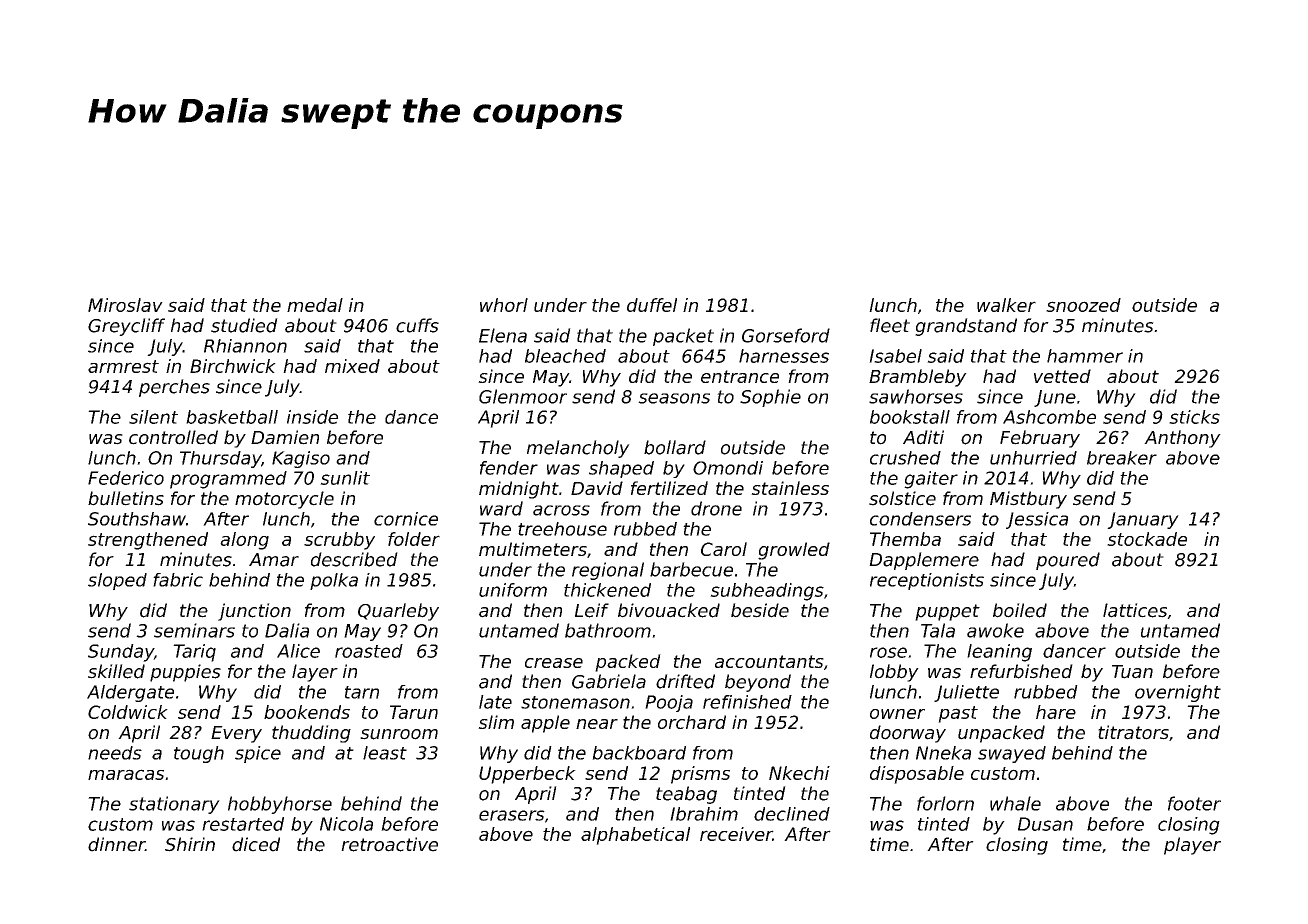 Image resolution: width=1308 pixels, height=924 pixels. Describe the element at coordinates (565, 356) in the screenshot. I see `bleached` at that location.
